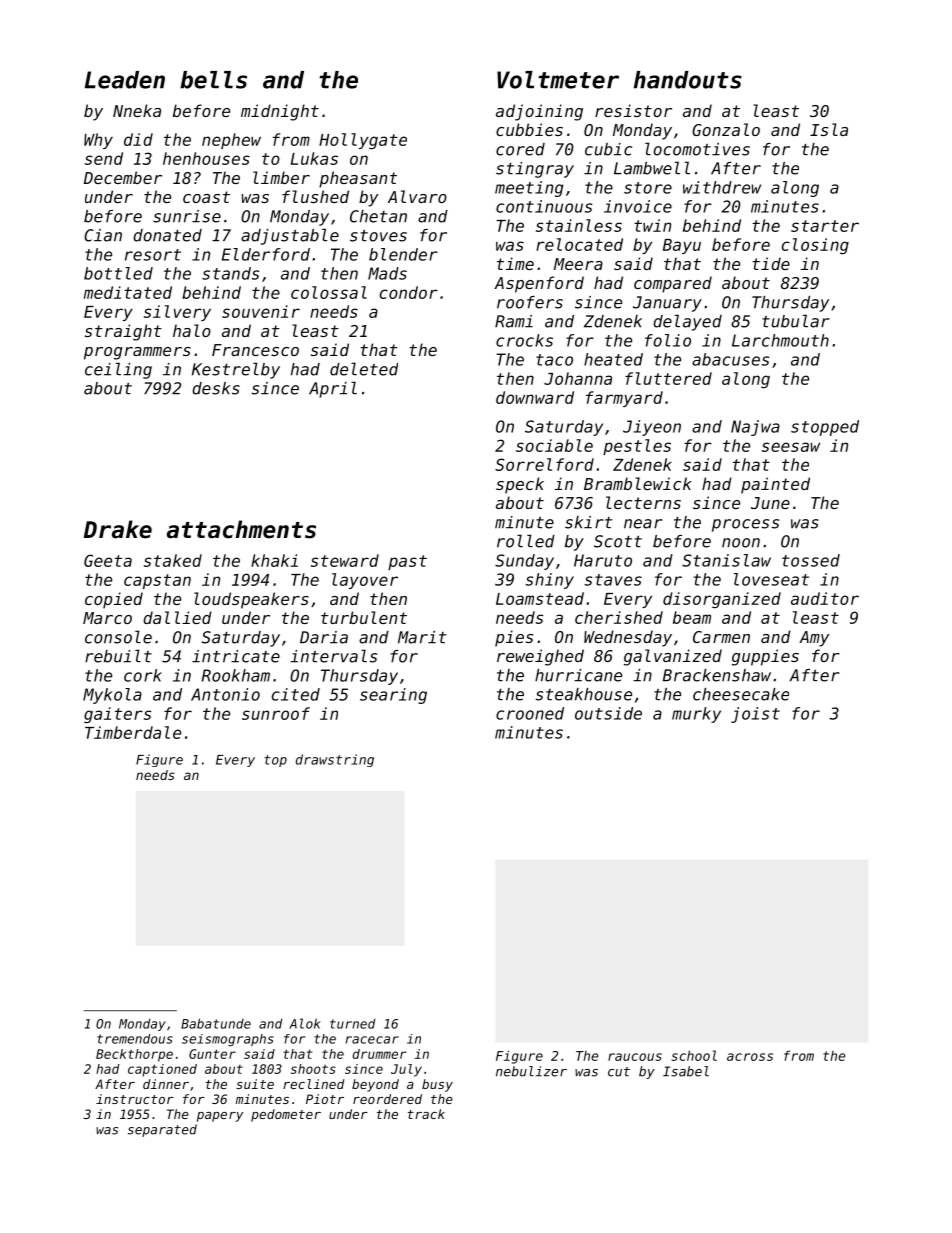 The width and height of the image is (952, 1233). Describe the element at coordinates (216, 1023) in the image. I see `Babatunde` at that location.
